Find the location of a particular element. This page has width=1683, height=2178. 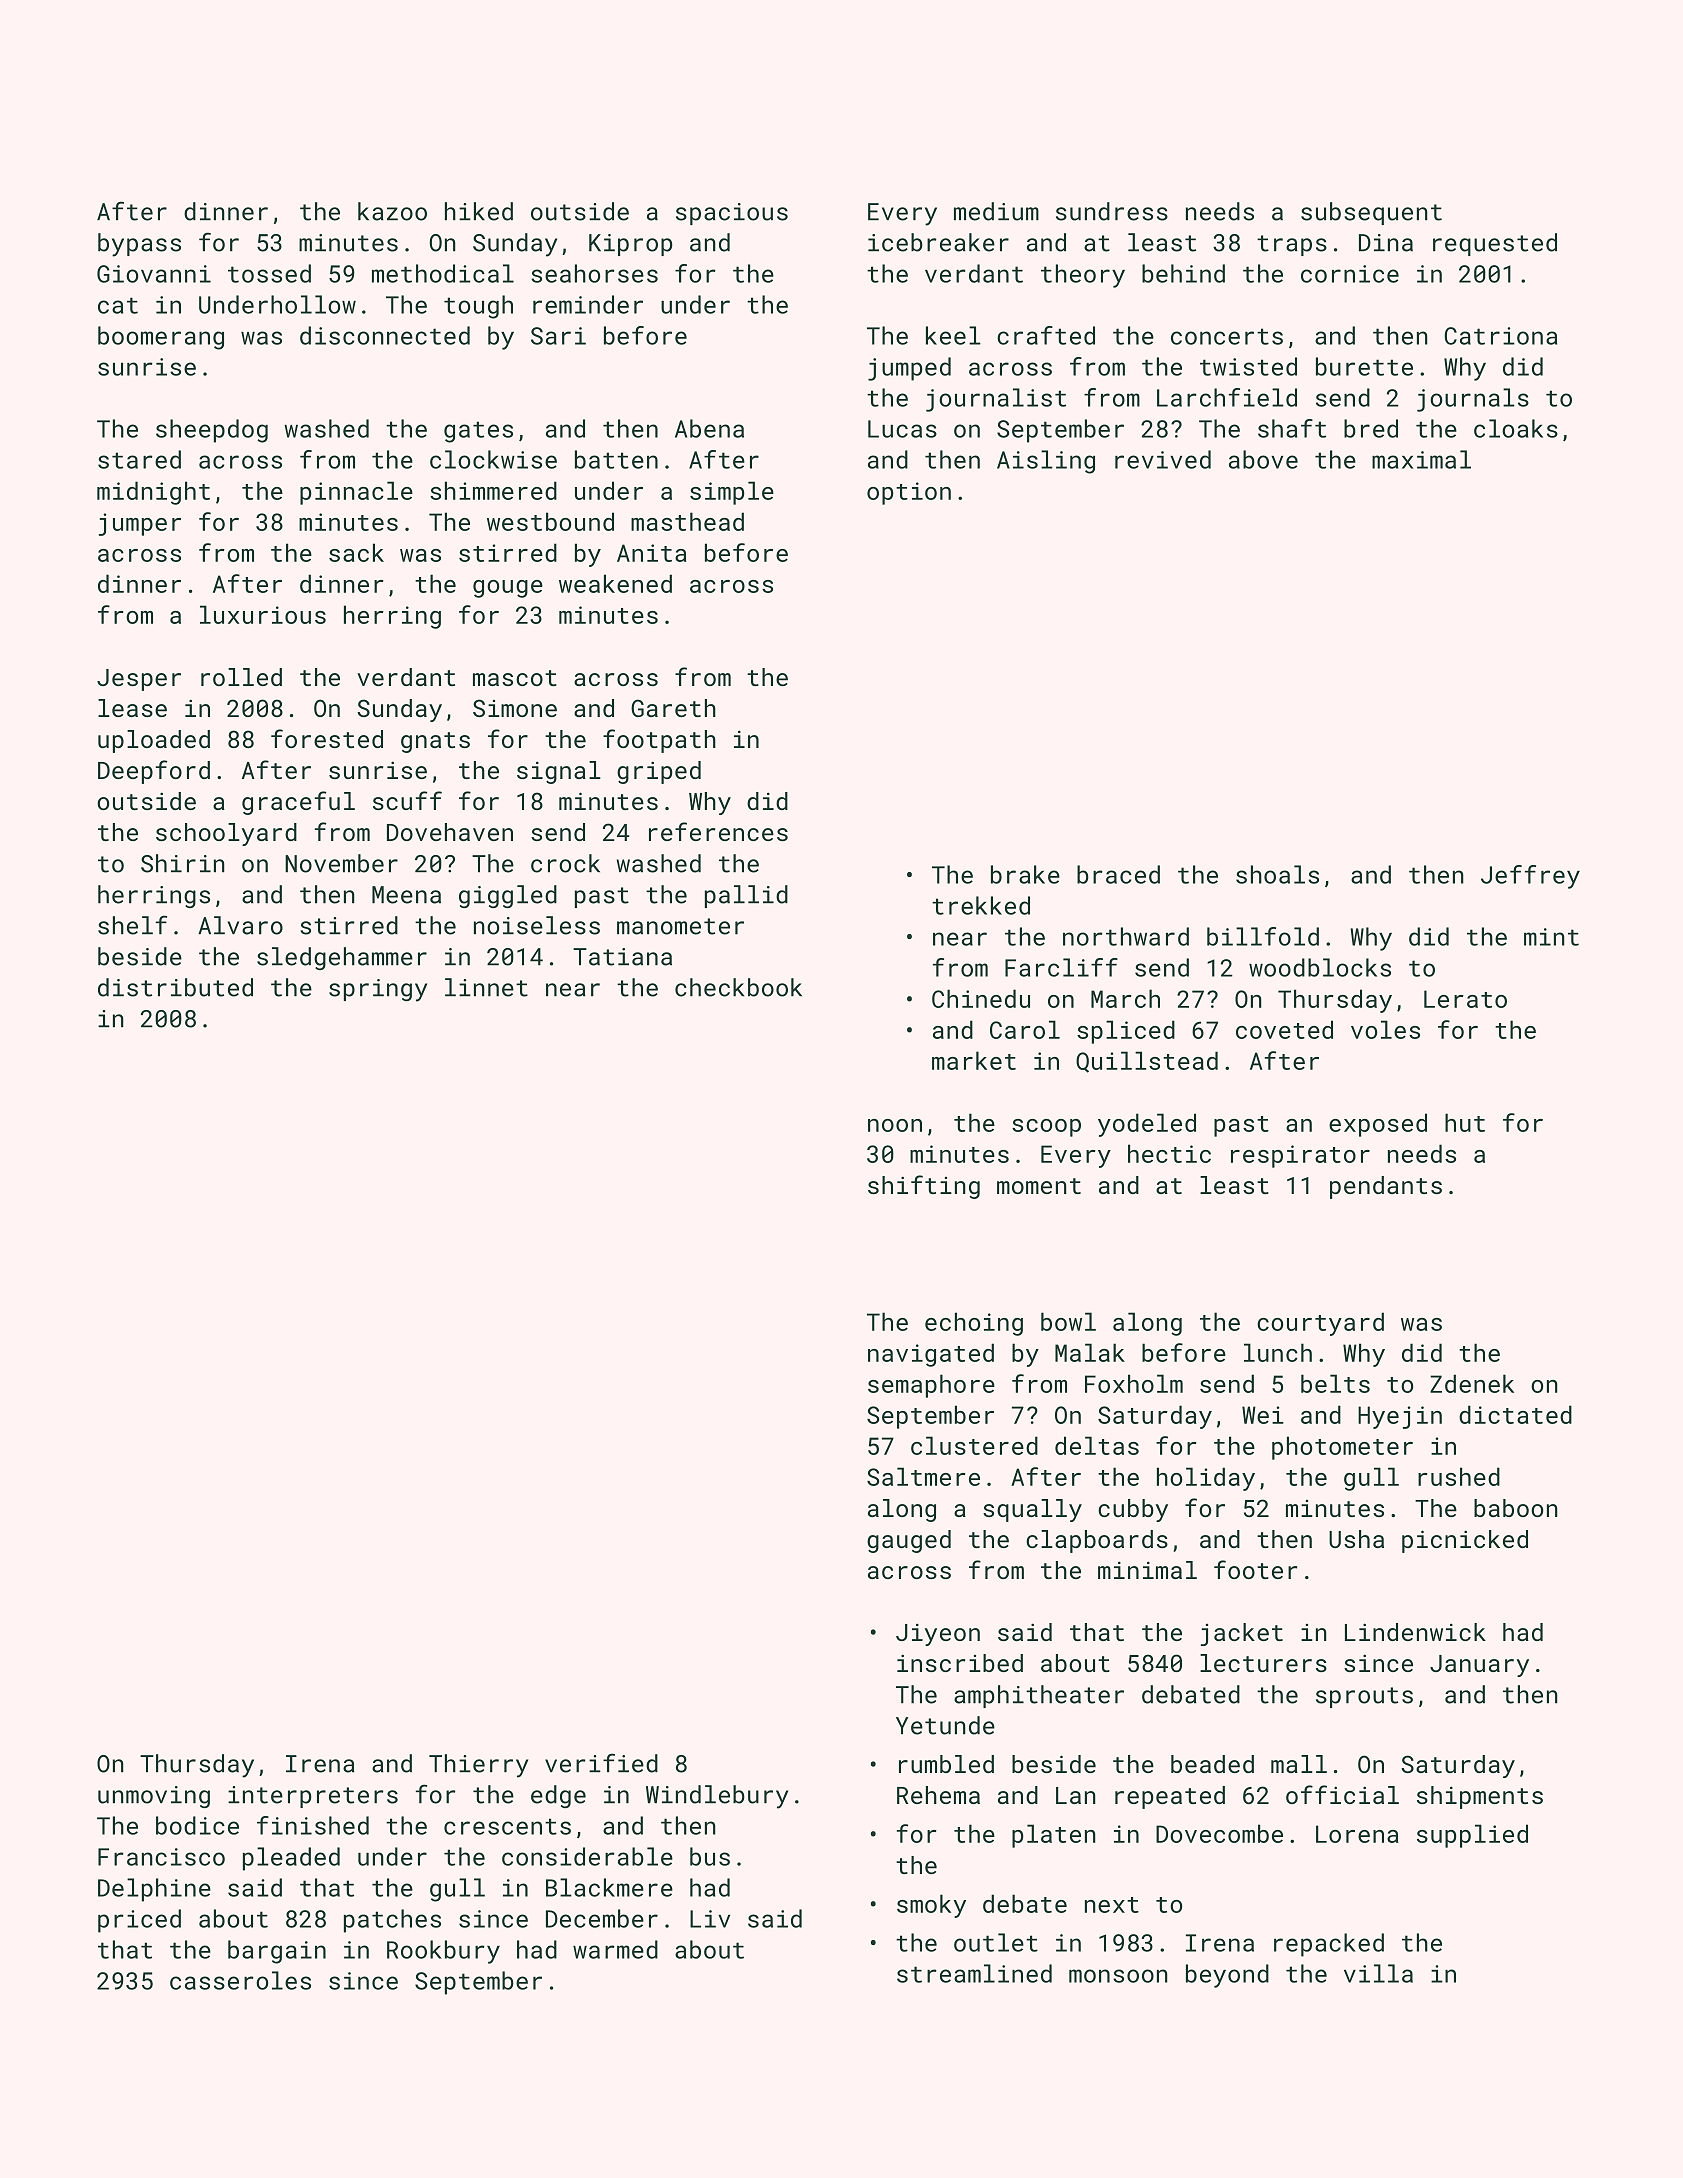

sheepdog is located at coordinates (212, 431).
